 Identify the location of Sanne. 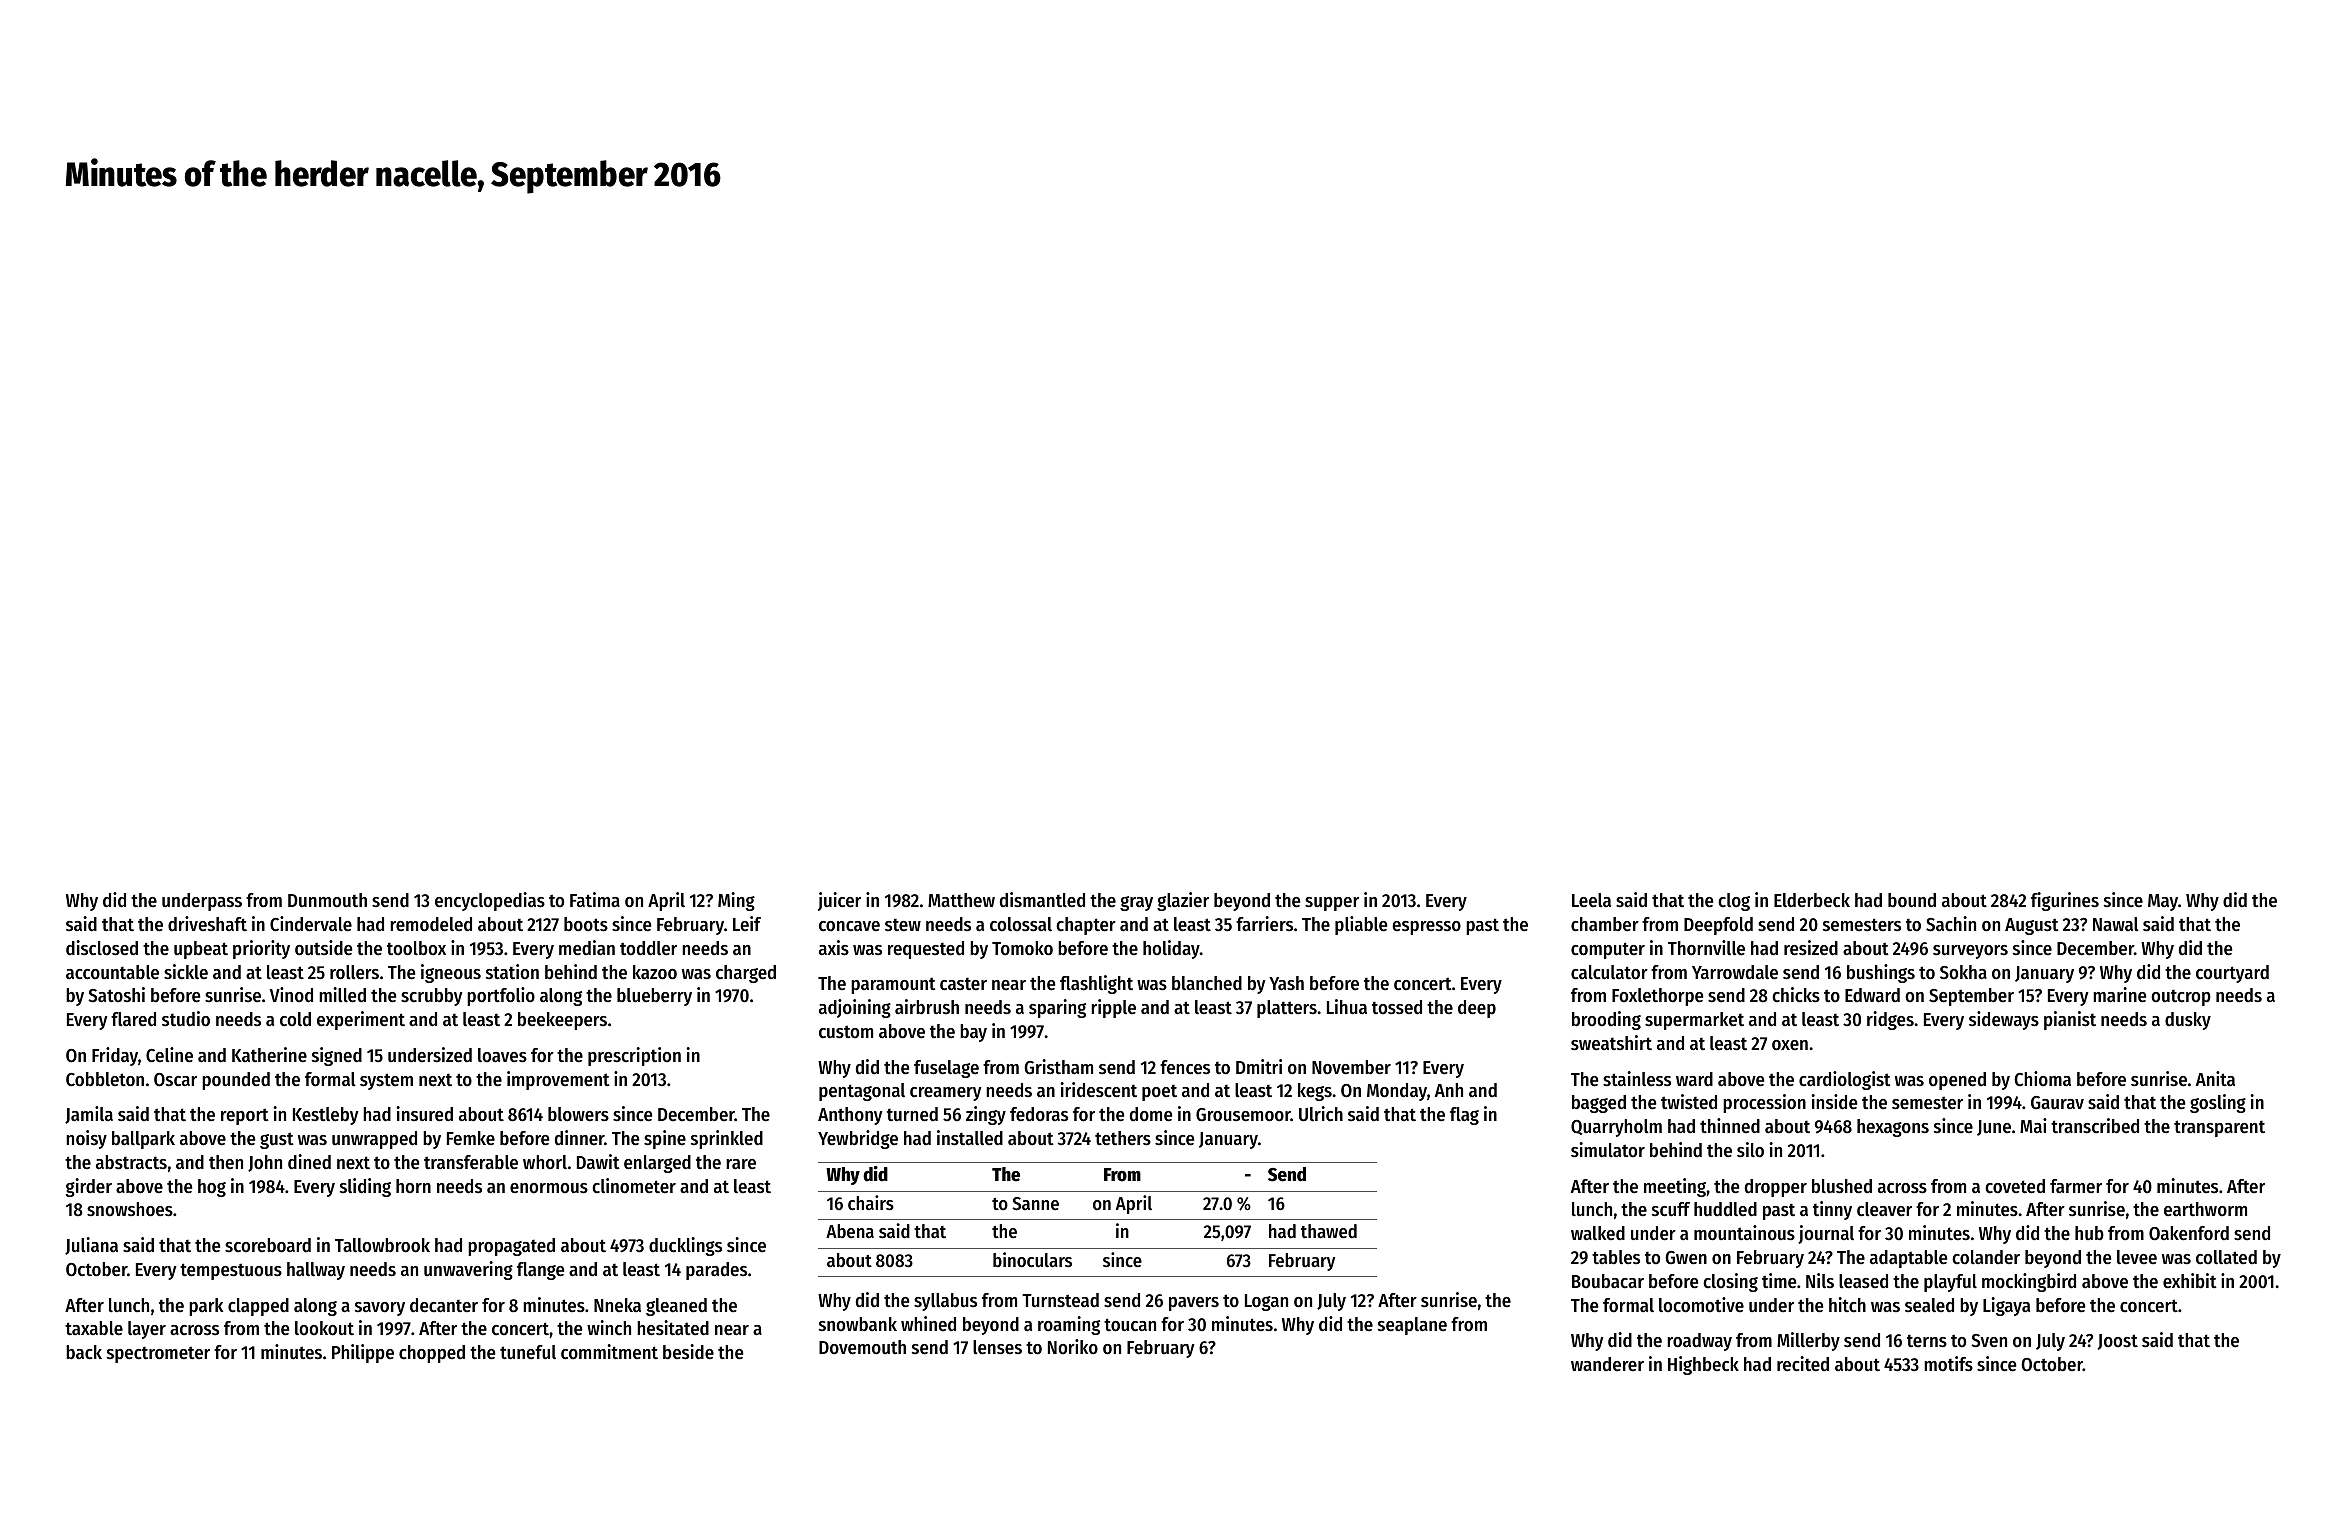
(1035, 1204).
